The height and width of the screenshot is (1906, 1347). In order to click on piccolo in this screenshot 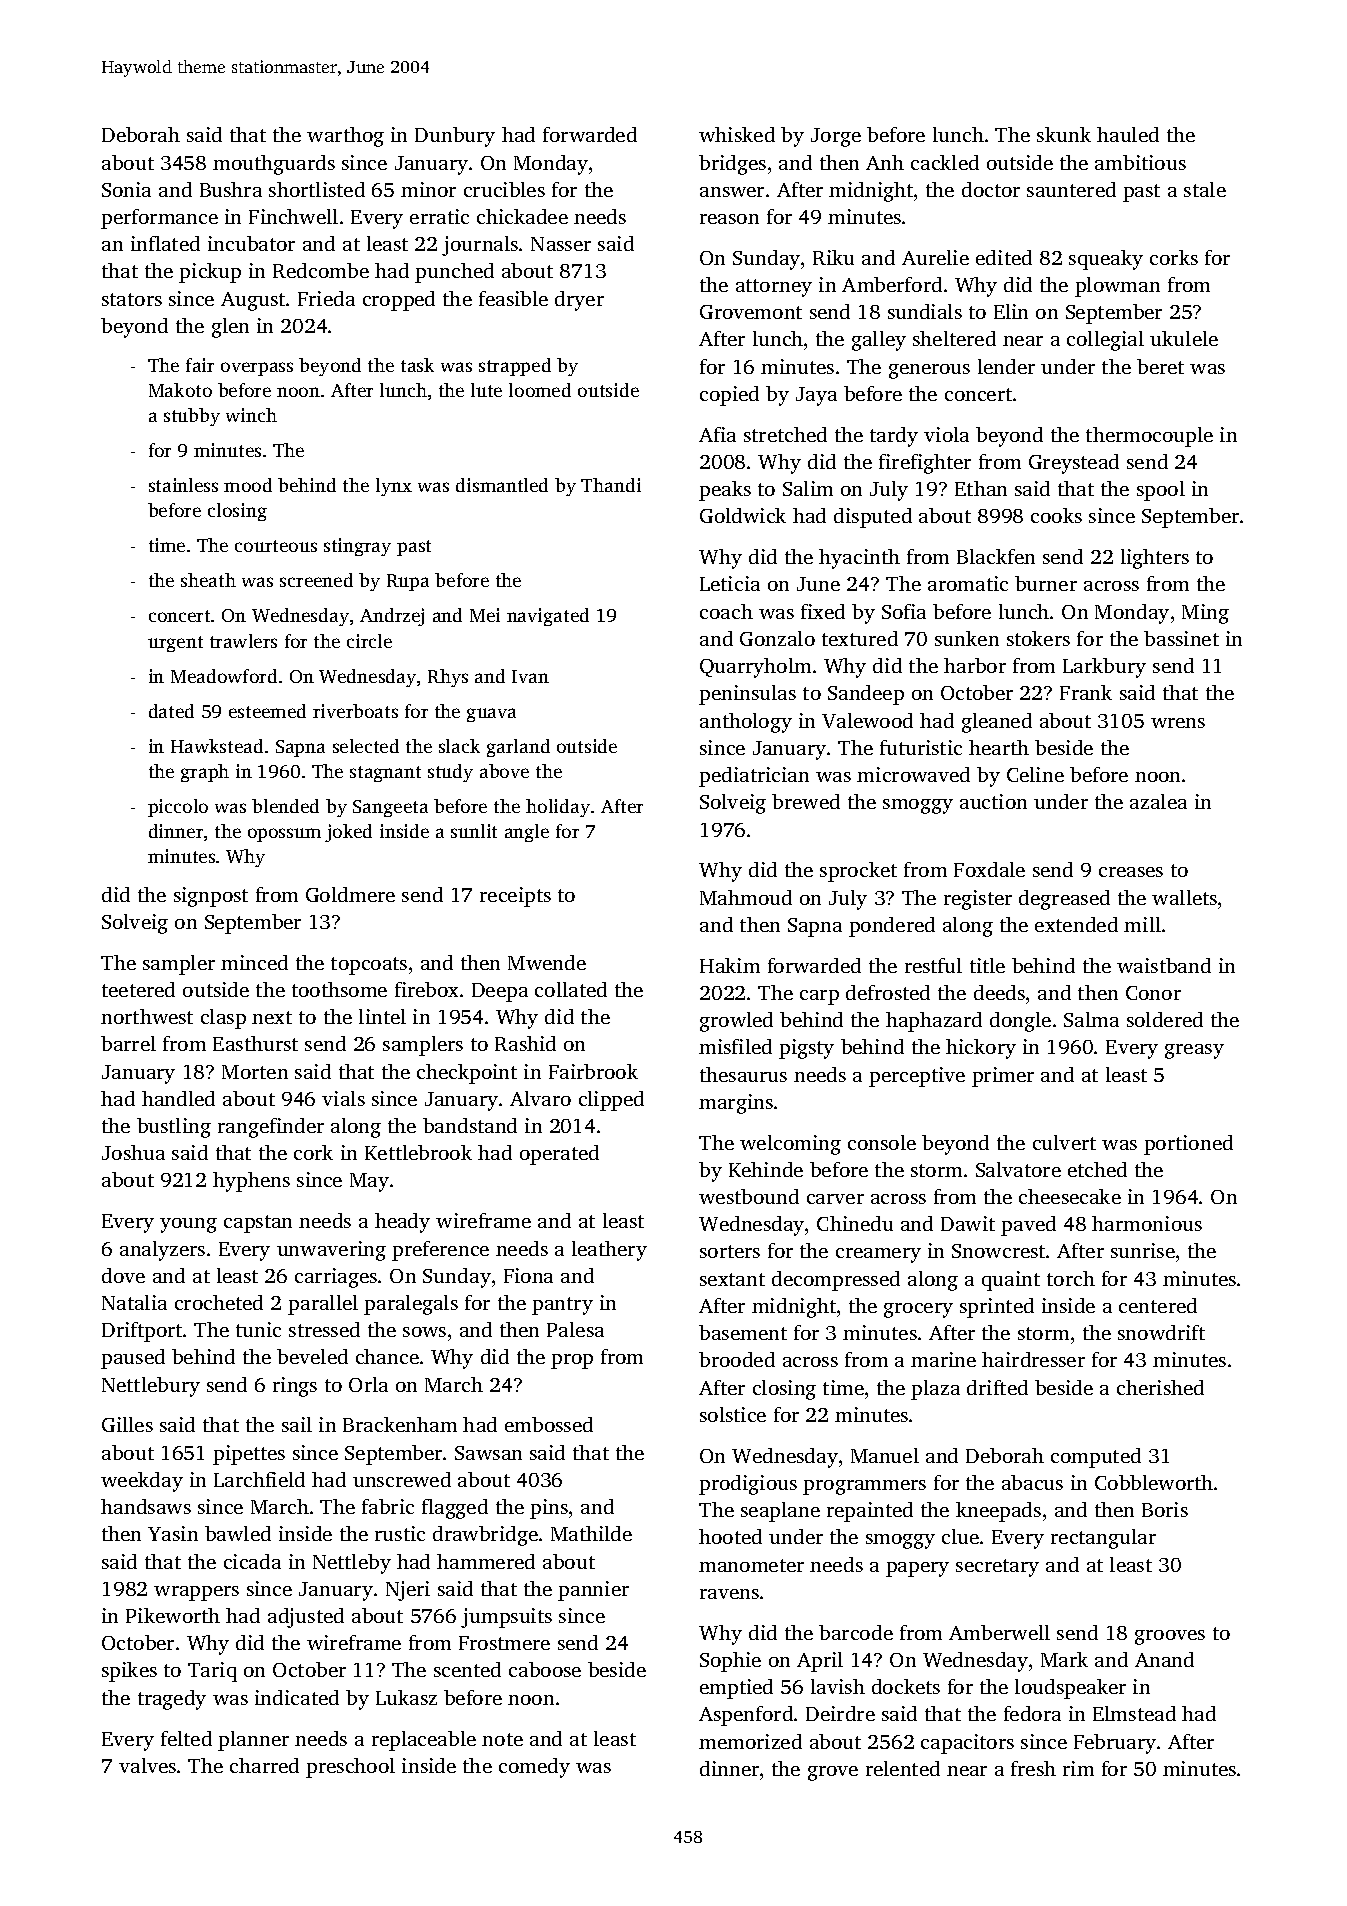, I will do `click(178, 808)`.
